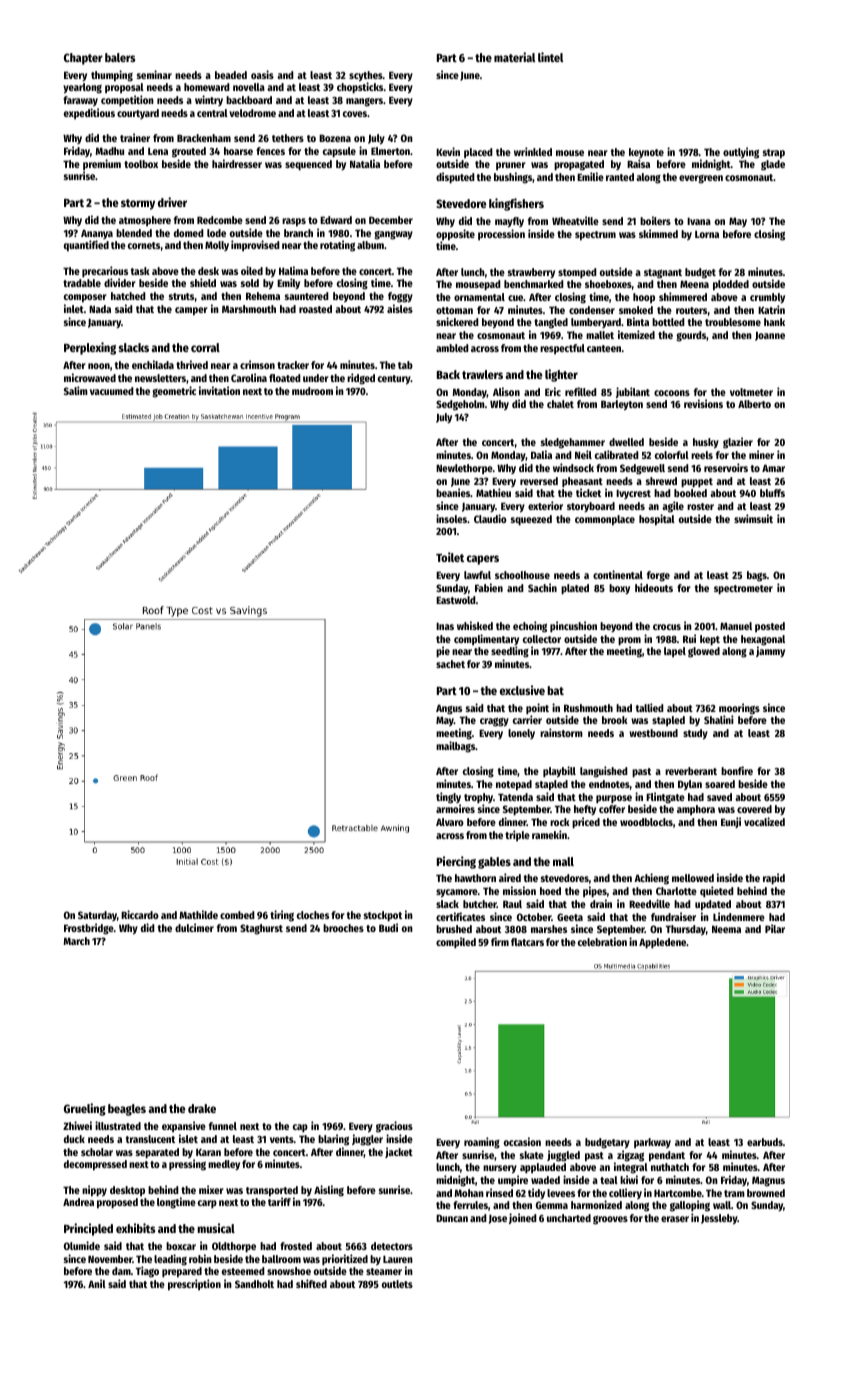 The width and height of the screenshot is (849, 1400). What do you see at coordinates (394, 380) in the screenshot?
I see `century` at bounding box center [394, 380].
